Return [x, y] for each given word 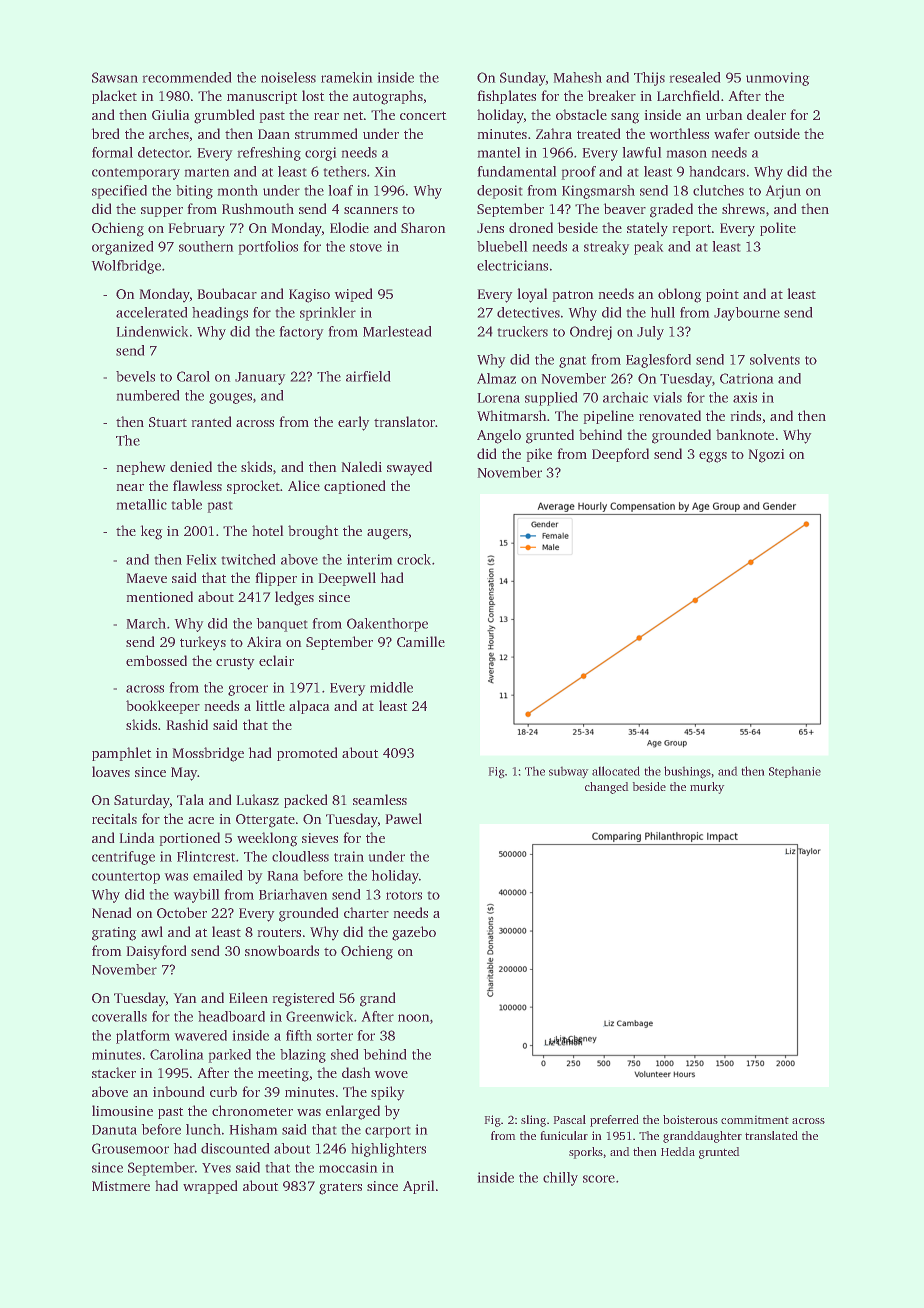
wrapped [210, 1187]
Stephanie [795, 772]
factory [301, 333]
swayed [409, 468]
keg [151, 532]
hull [663, 312]
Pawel [404, 818]
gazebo [414, 933]
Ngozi [766, 456]
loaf [341, 190]
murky [707, 788]
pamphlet [121, 754]
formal [112, 152]
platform [143, 1037]
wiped [353, 295]
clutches [718, 190]
